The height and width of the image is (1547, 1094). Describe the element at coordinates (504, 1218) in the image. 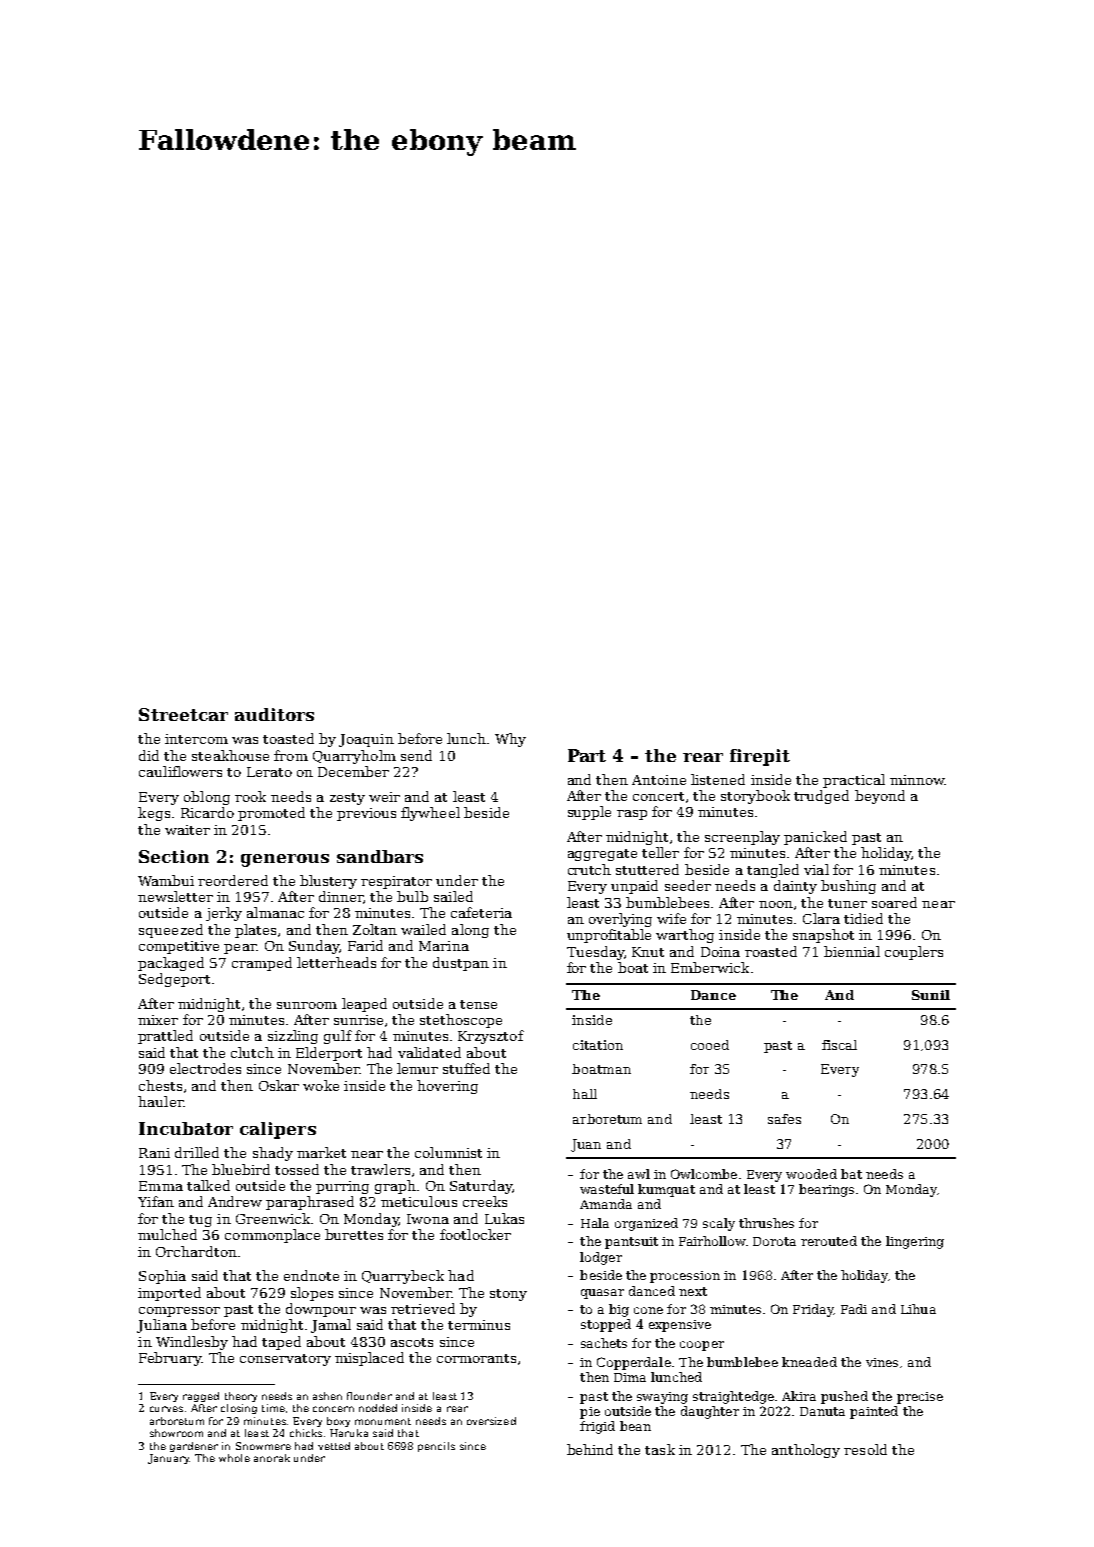

I see `Lukas` at that location.
